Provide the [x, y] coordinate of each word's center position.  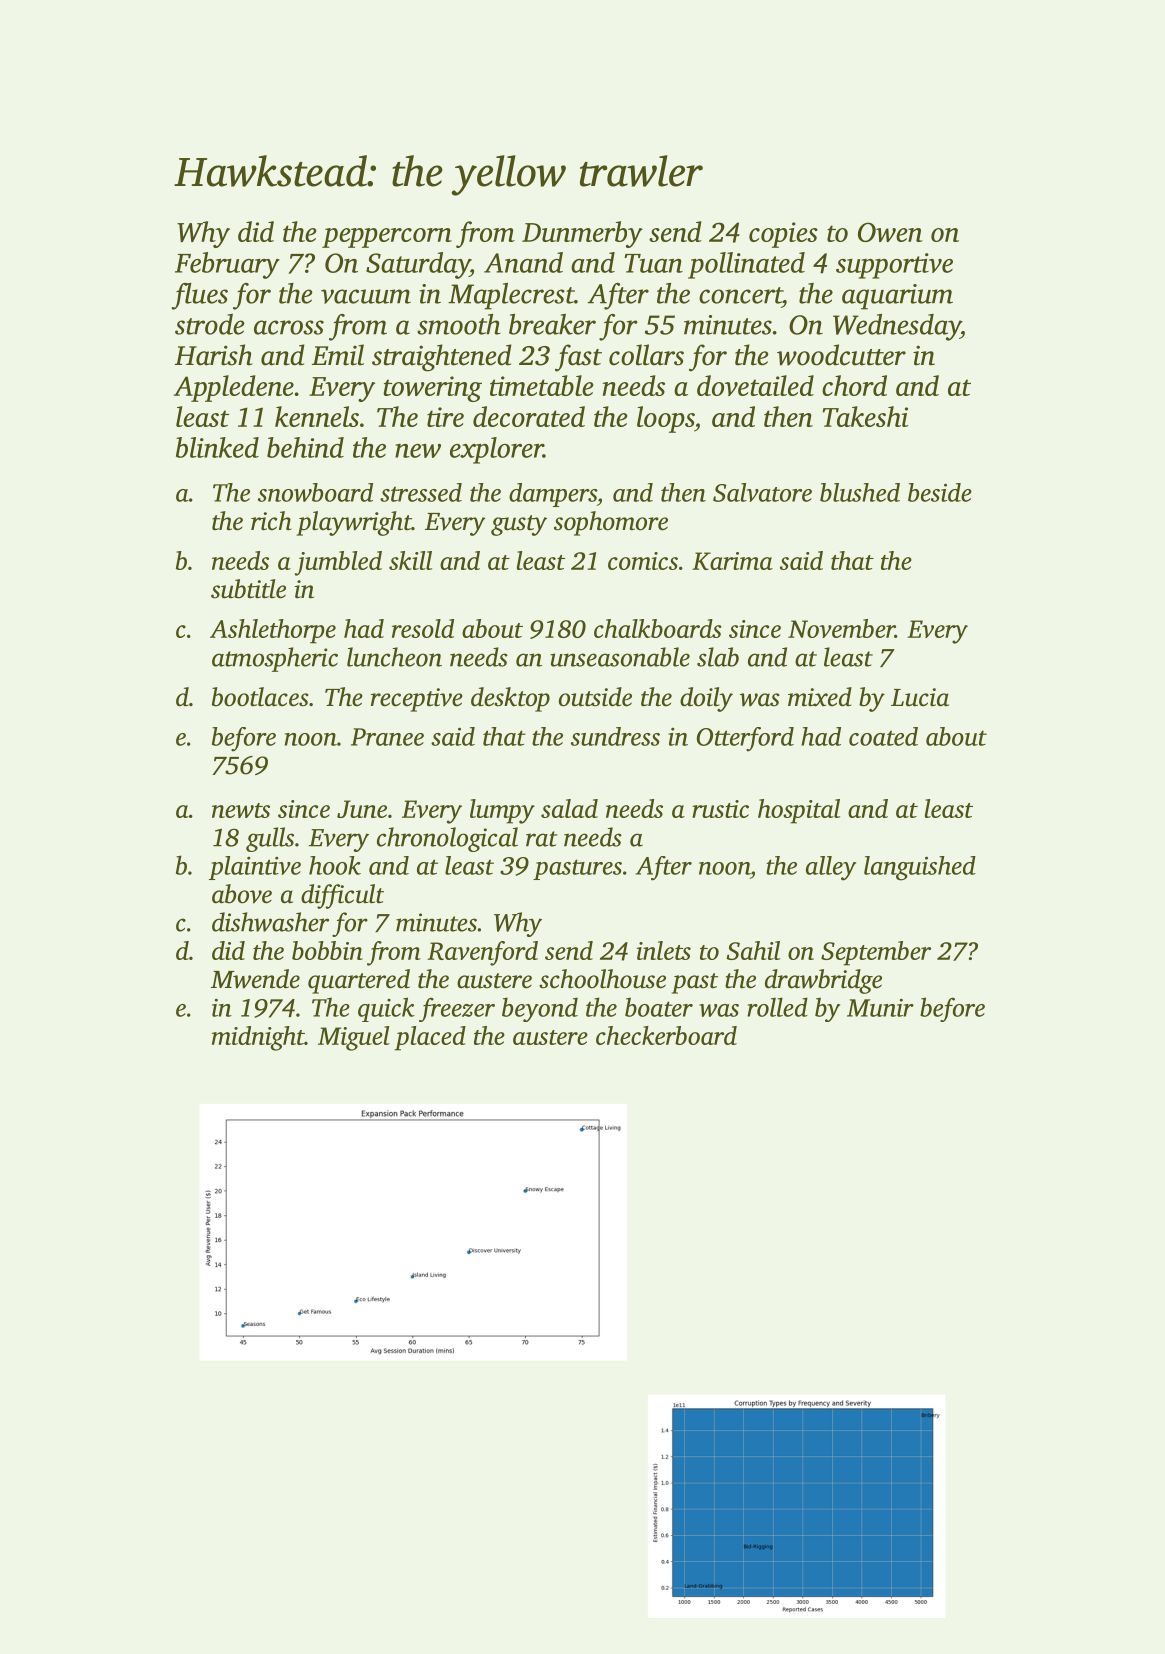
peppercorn [387, 238]
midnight [258, 1038]
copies [783, 235]
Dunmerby [582, 234]
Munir [880, 1007]
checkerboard [666, 1035]
